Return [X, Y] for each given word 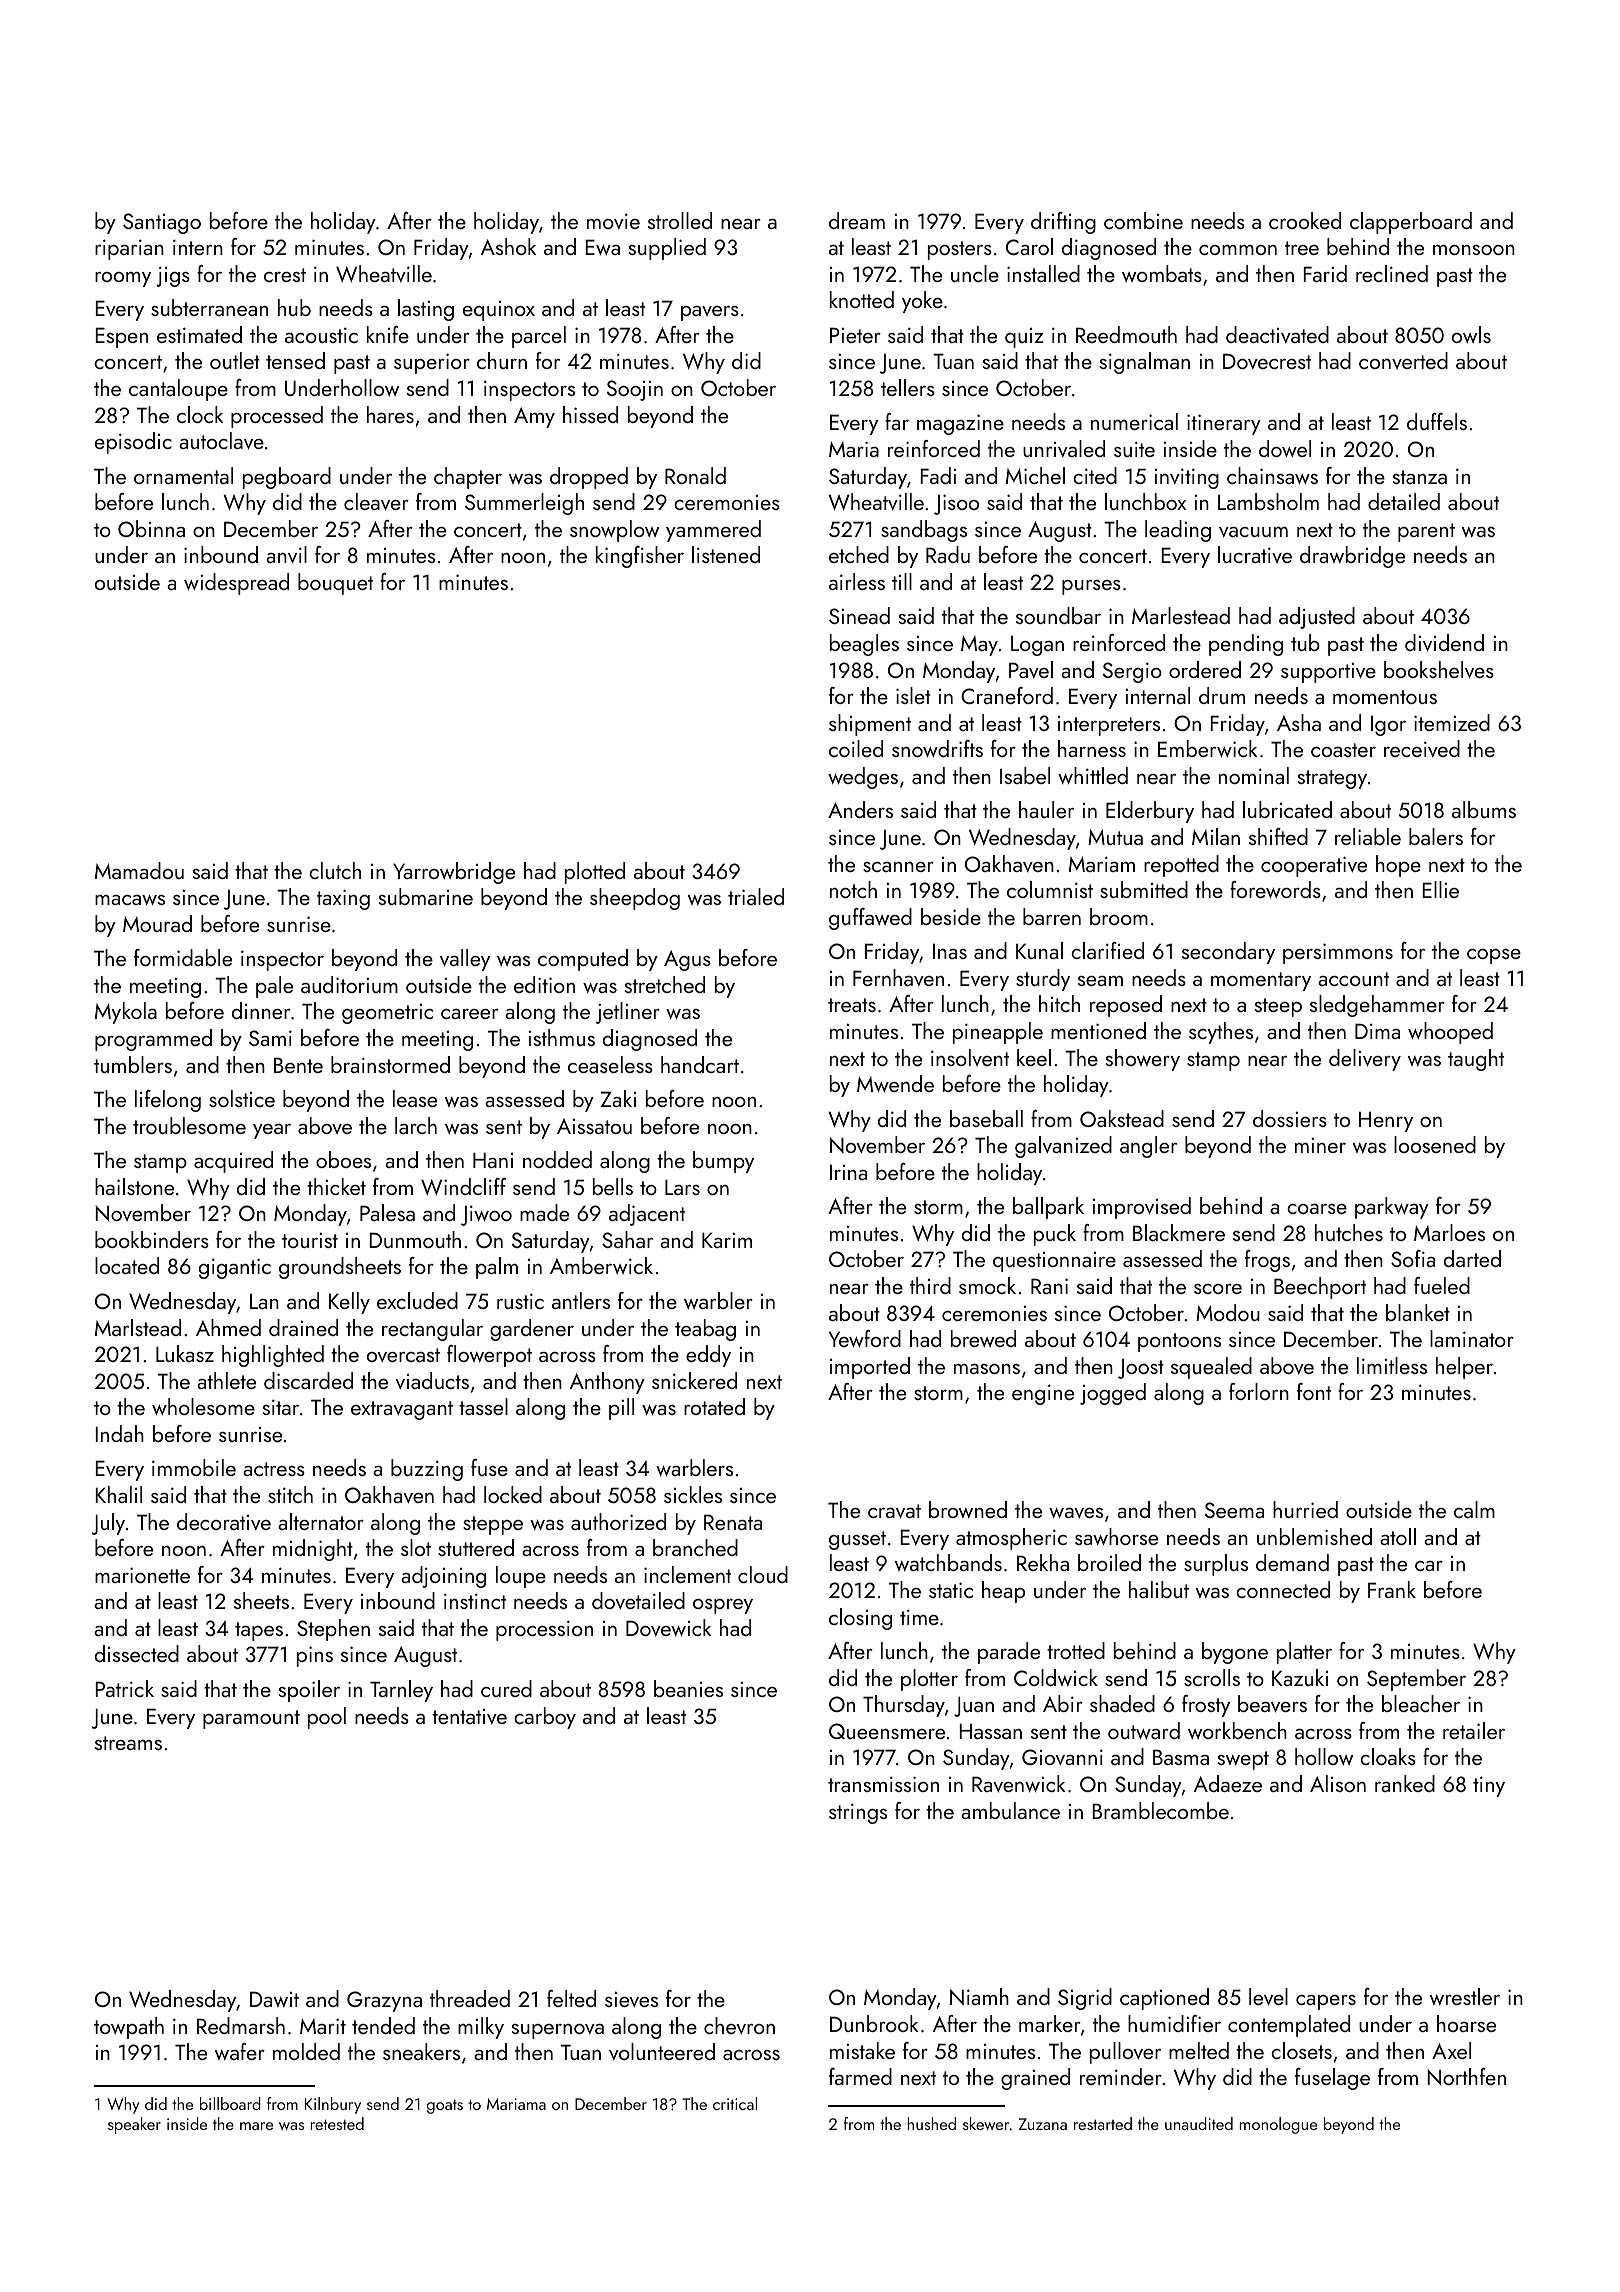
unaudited [1199, 2123]
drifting [1063, 223]
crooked [1305, 220]
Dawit [274, 1999]
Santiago [162, 223]
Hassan [990, 1731]
